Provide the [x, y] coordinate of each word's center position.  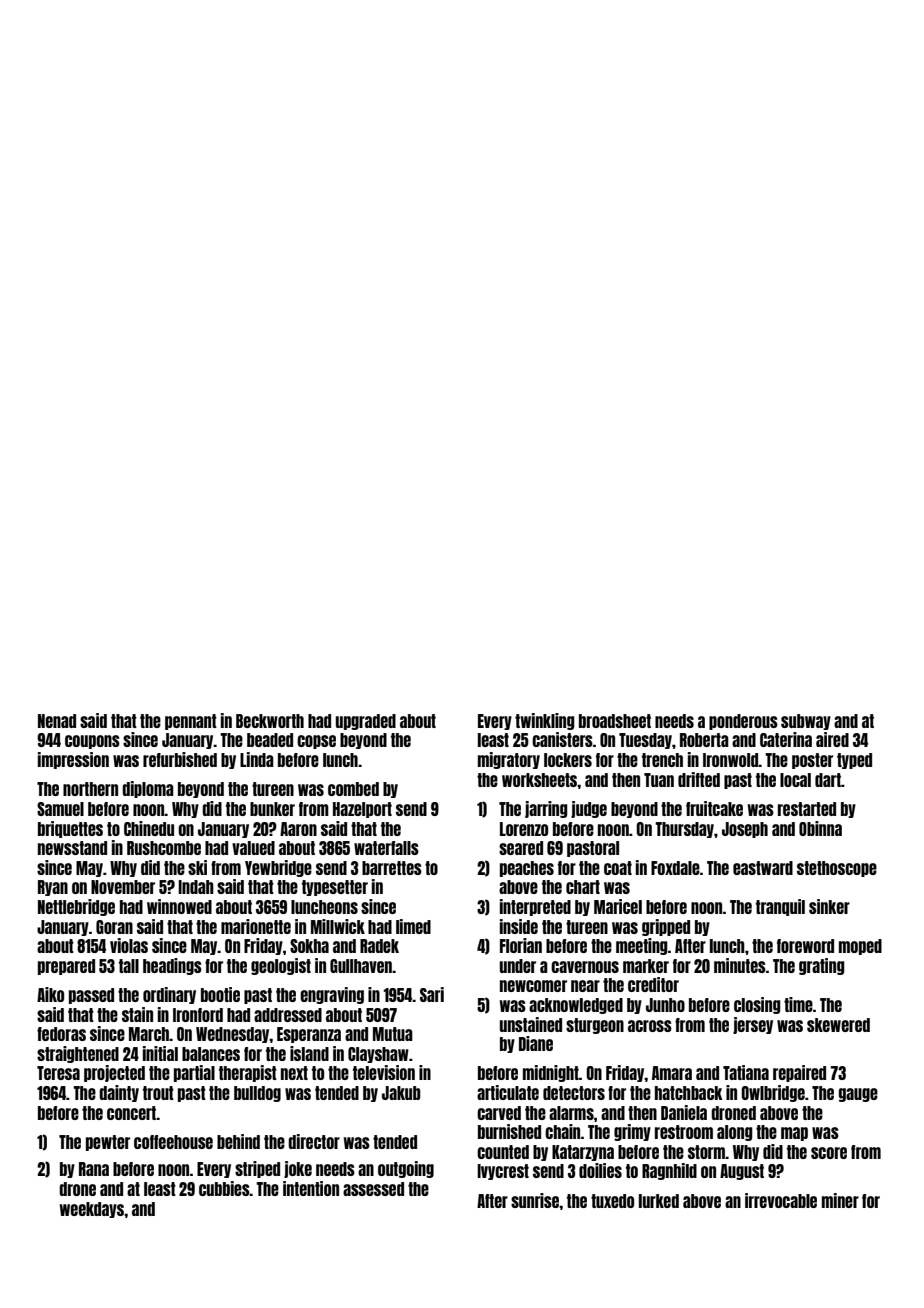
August [742, 1172]
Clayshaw [378, 1055]
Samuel [60, 809]
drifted [699, 779]
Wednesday [233, 1035]
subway [806, 722]
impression [73, 760]
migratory [509, 760]
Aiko [50, 994]
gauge [858, 1095]
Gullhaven [361, 966]
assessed [373, 1189]
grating [822, 966]
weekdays [91, 1210]
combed [353, 789]
